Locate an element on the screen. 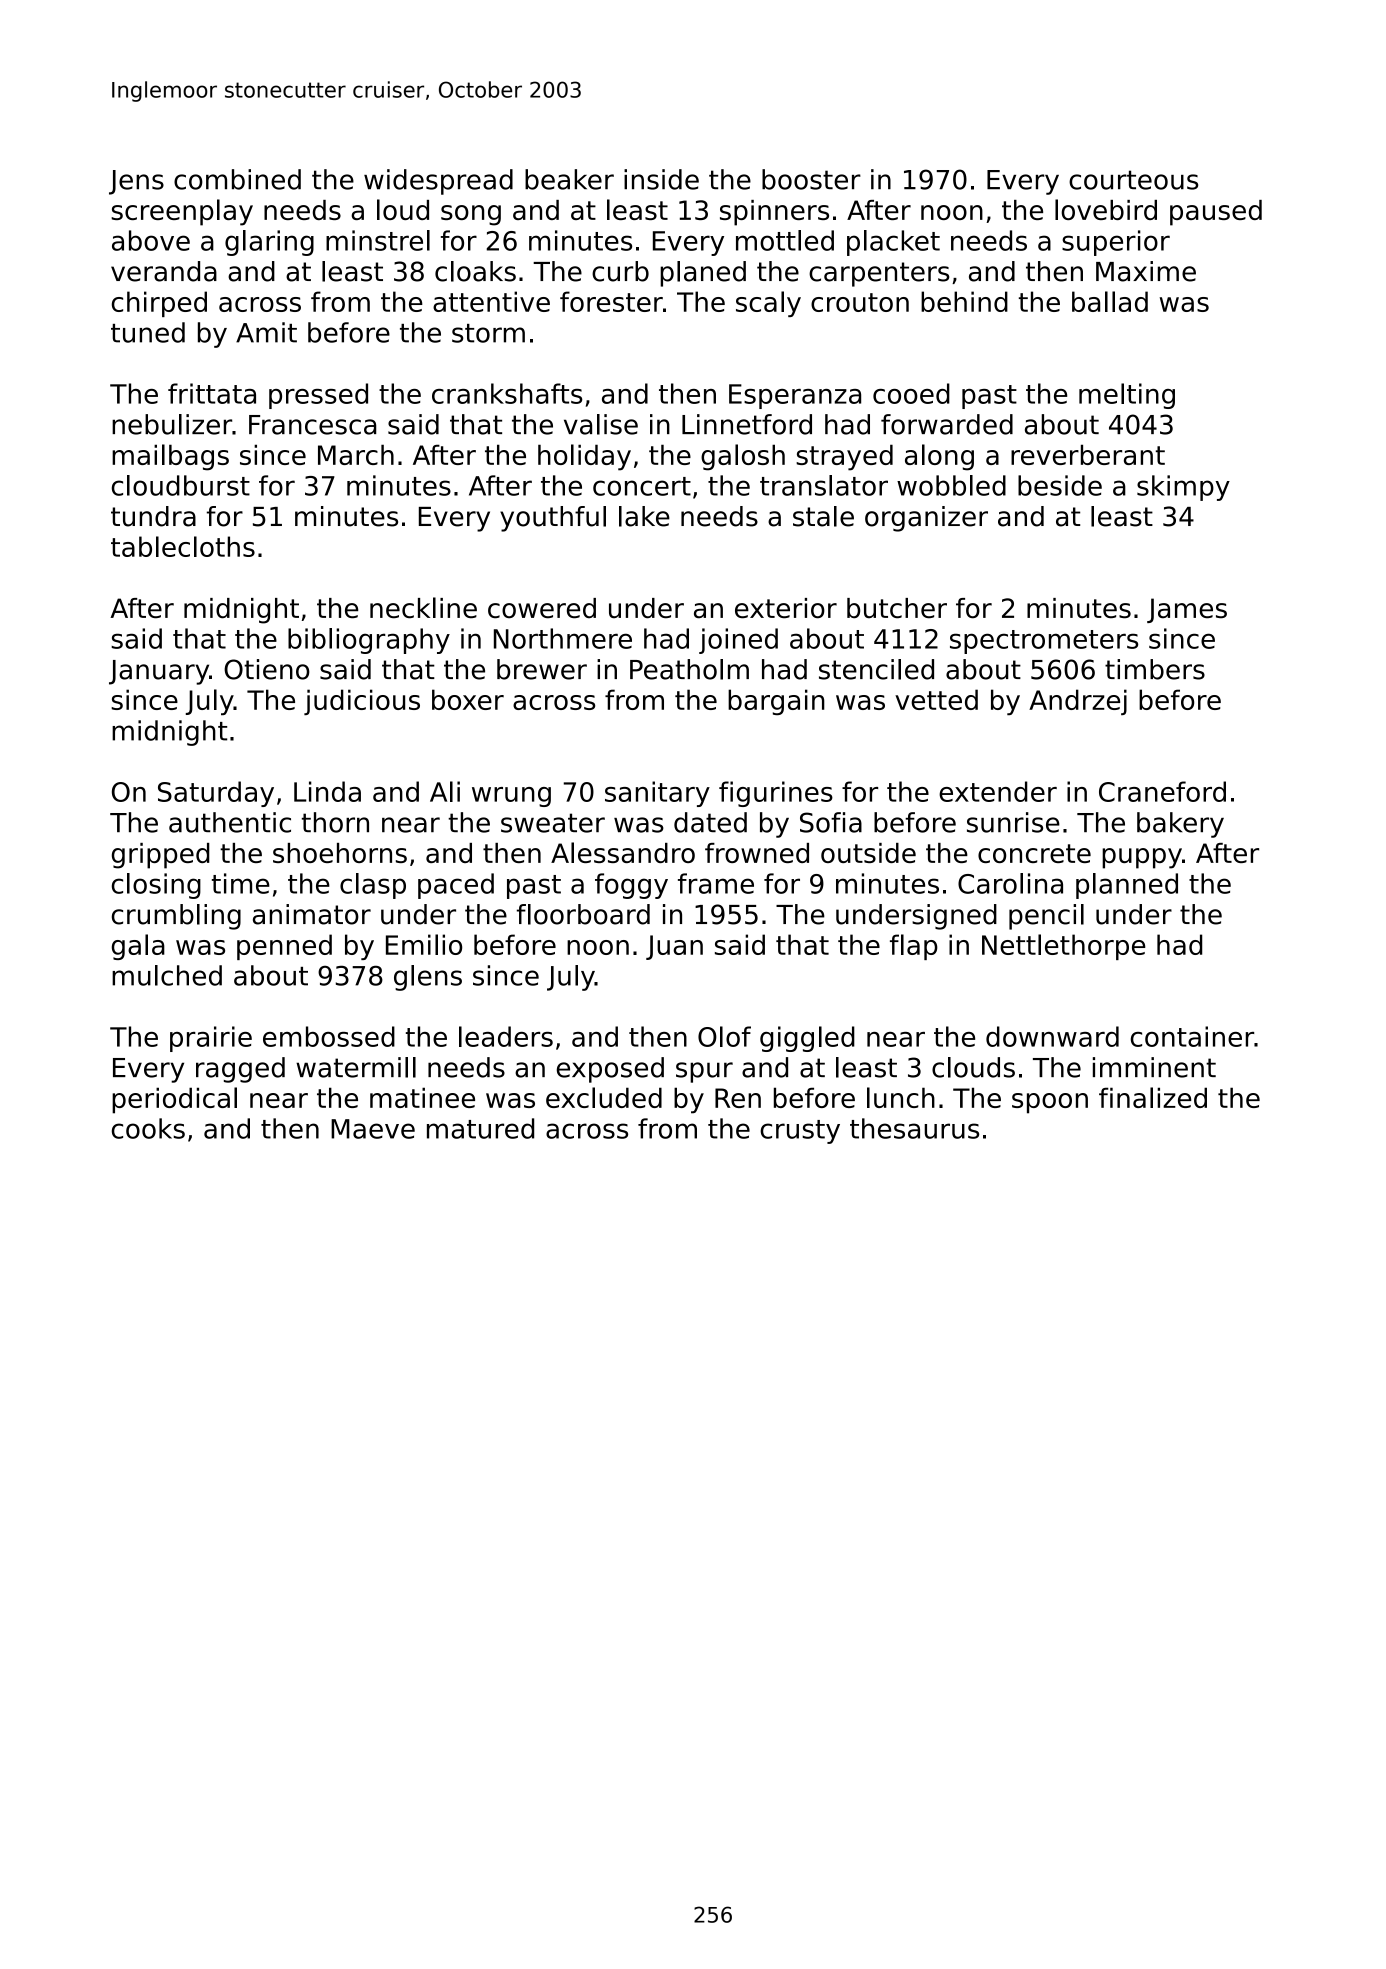  wrung is located at coordinates (511, 797).
